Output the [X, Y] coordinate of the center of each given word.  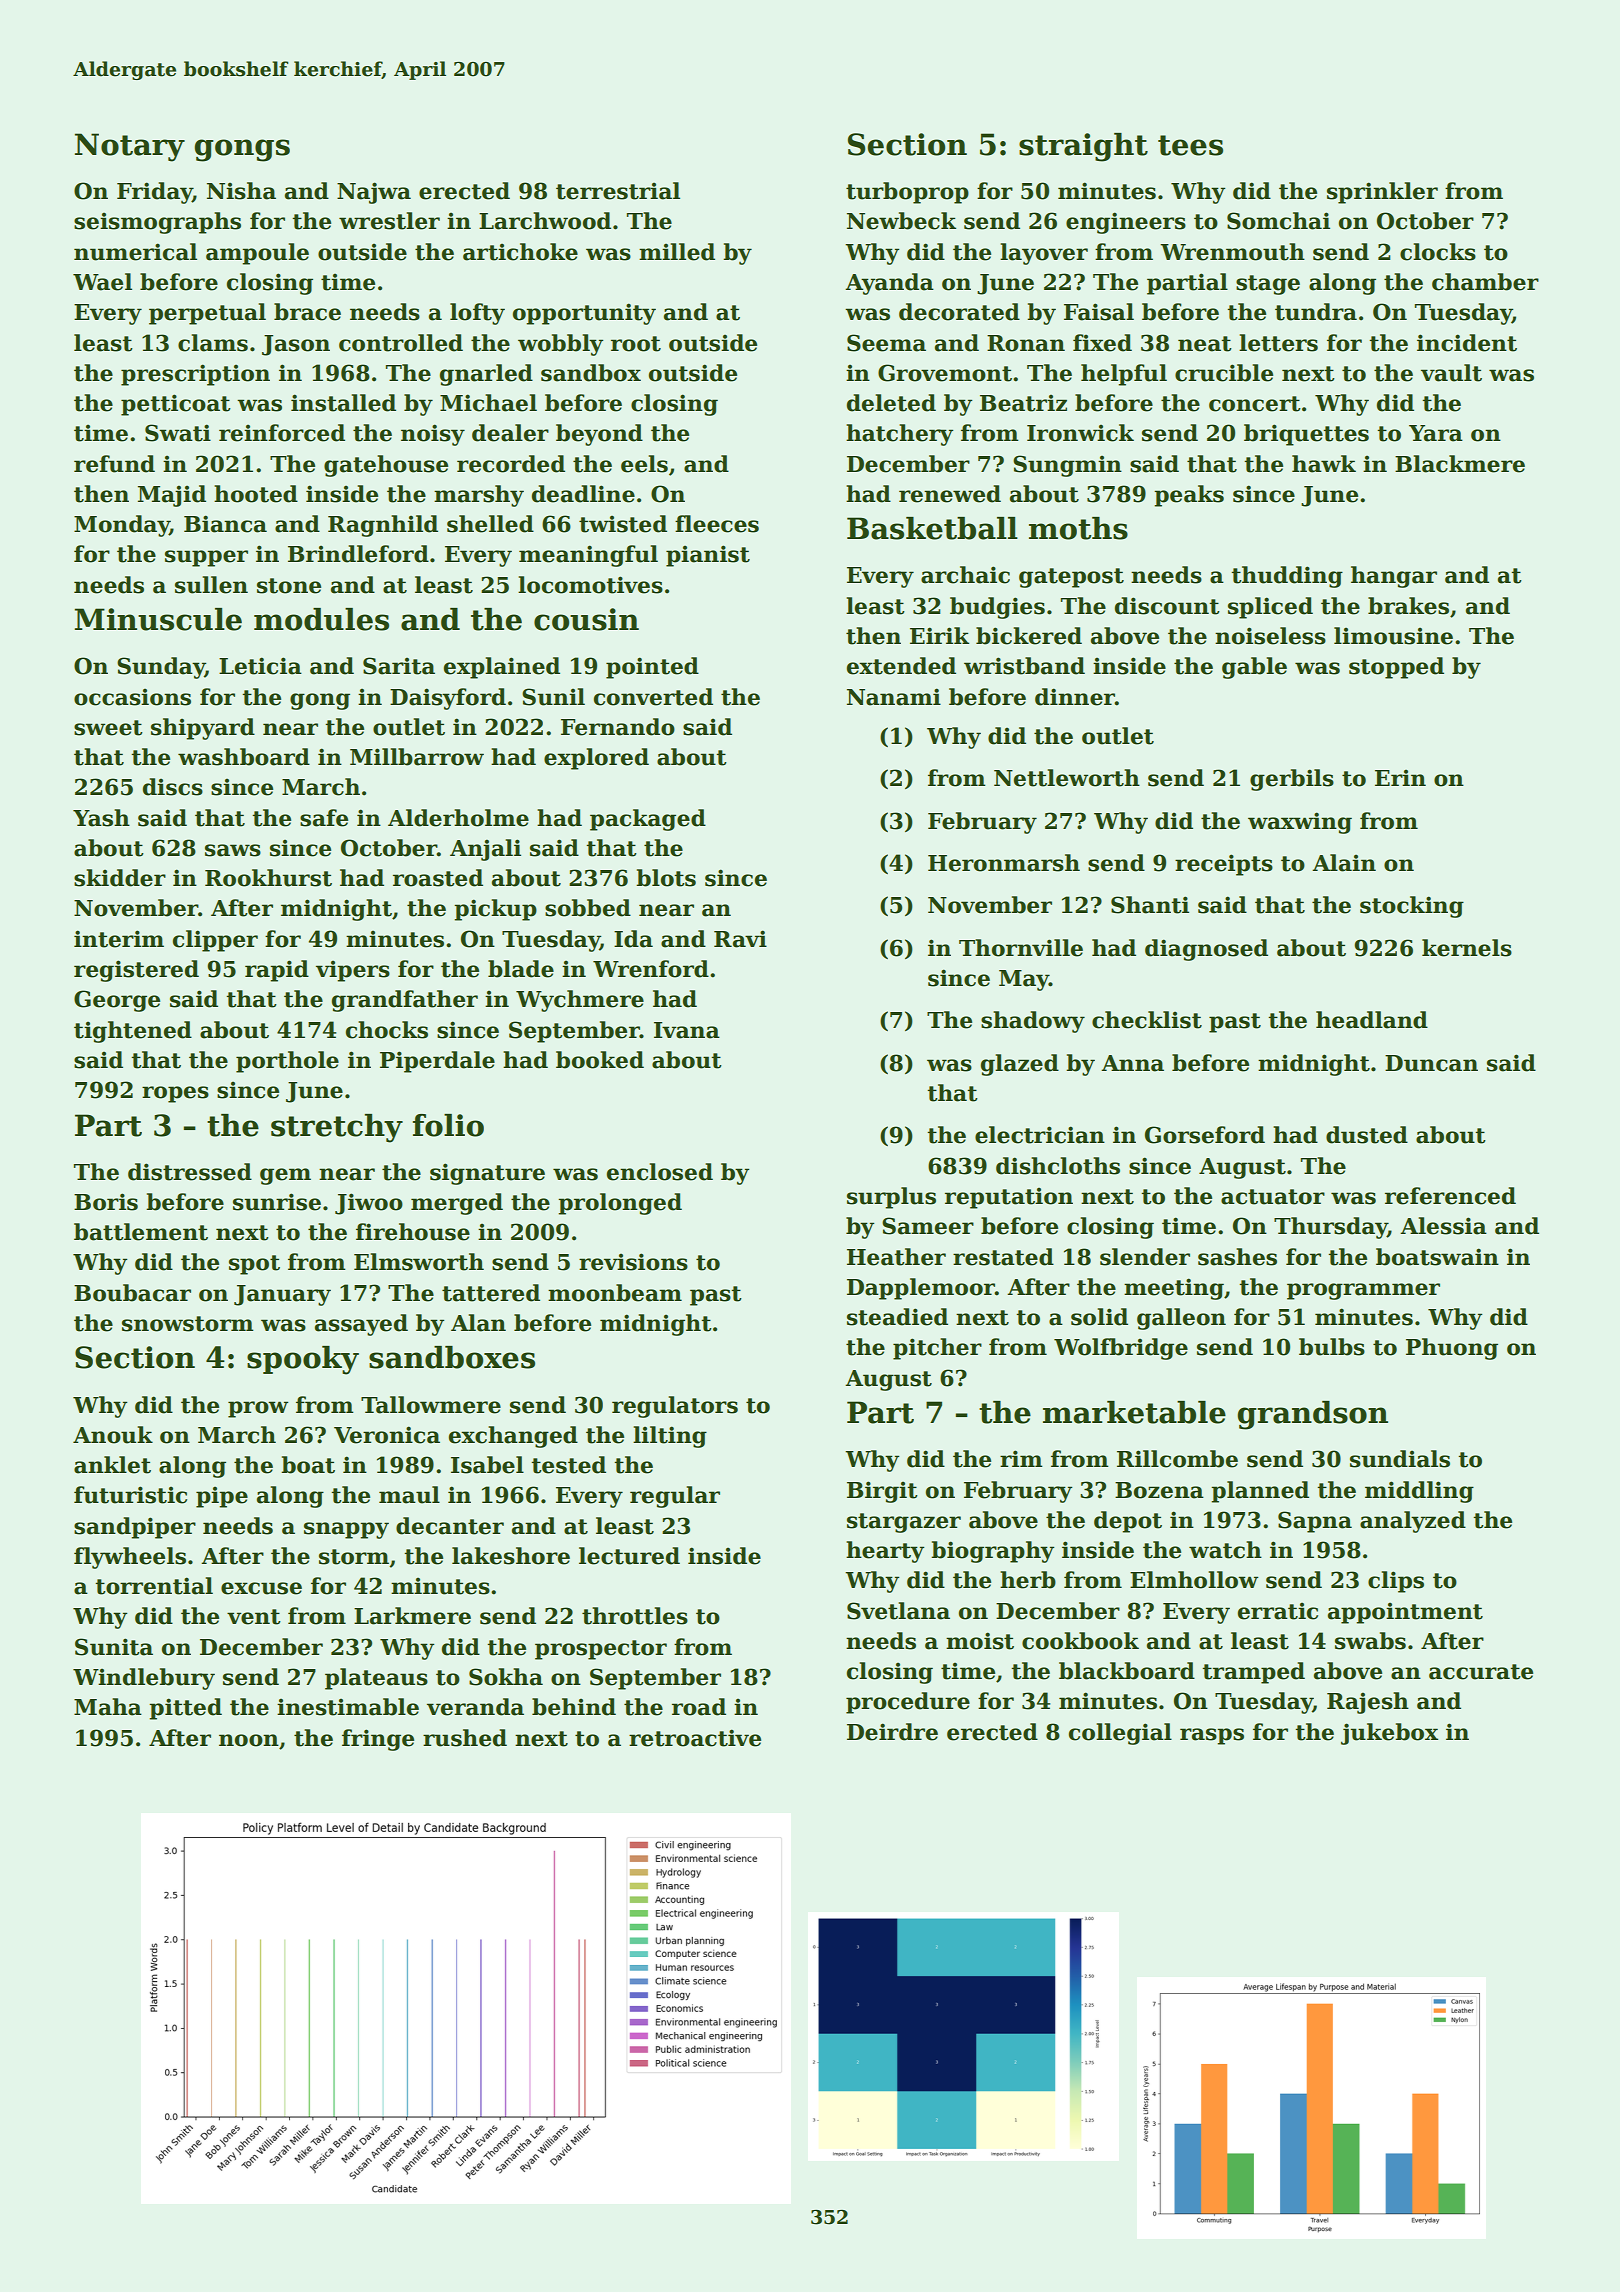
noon [249, 1740]
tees [1190, 145]
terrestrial [618, 191]
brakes [1408, 606]
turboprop [907, 193]
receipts [1224, 865]
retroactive [695, 1738]
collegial [1120, 1734]
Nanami [894, 697]
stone [289, 586]
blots [666, 878]
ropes [175, 1094]
